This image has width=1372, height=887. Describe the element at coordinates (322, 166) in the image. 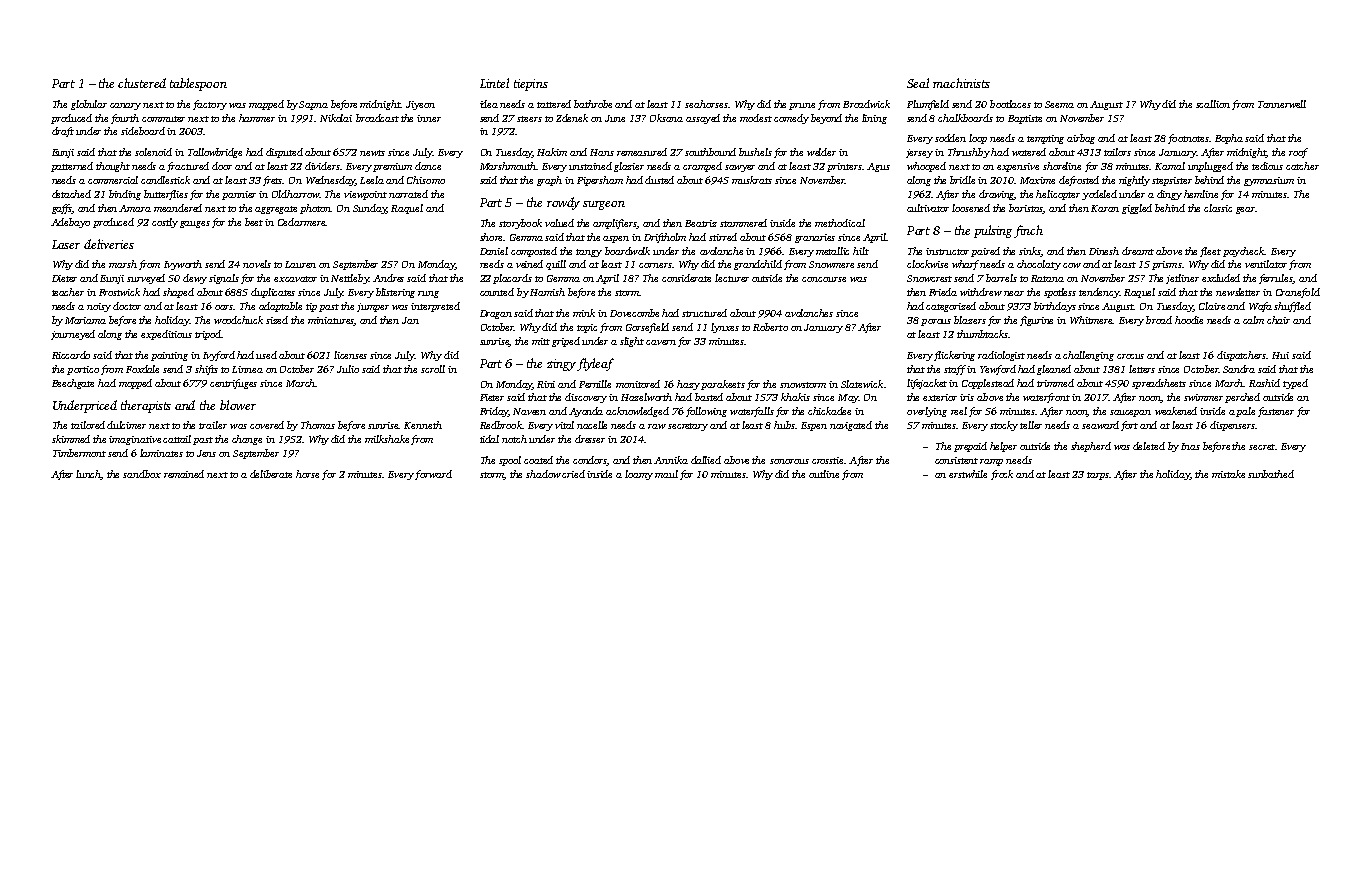

I see `dividers` at that location.
